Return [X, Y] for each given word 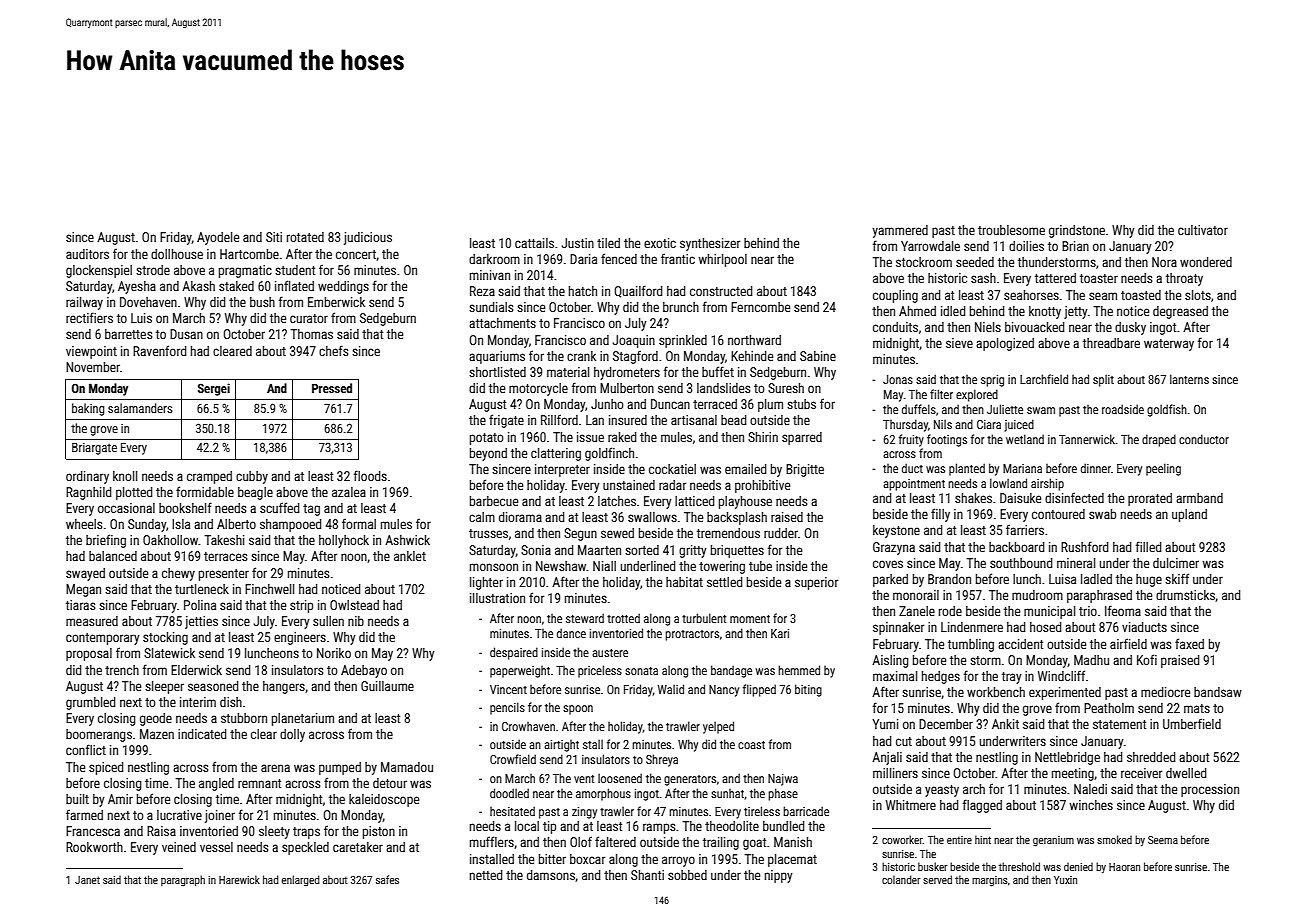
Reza [482, 291]
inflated [294, 285]
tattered [1055, 278]
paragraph [183, 880]
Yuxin [1065, 880]
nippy [779, 876]
